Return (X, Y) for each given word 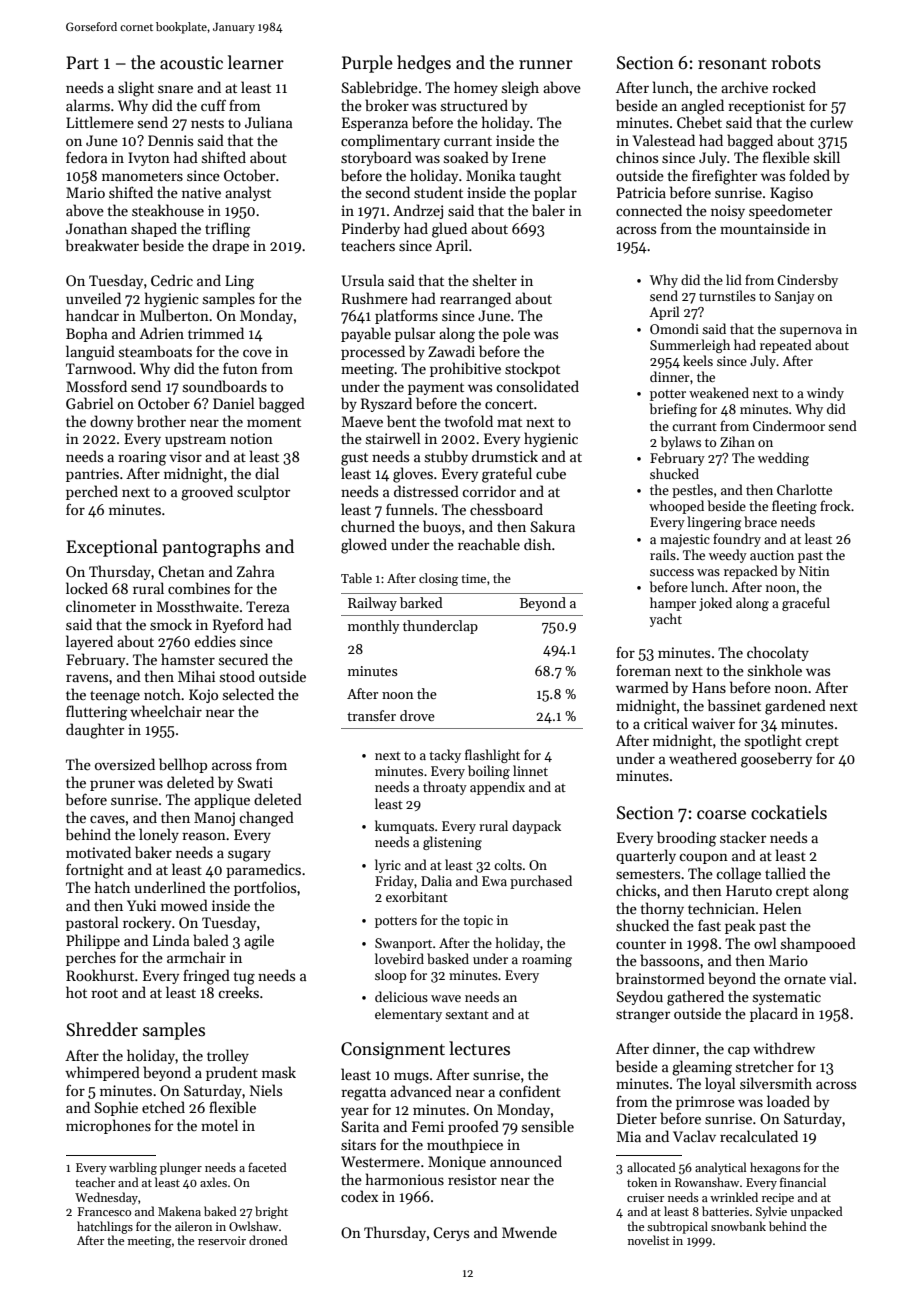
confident (530, 1091)
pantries (92, 475)
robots (796, 62)
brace (760, 521)
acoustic (191, 63)
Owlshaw (253, 1226)
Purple (367, 64)
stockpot (532, 369)
